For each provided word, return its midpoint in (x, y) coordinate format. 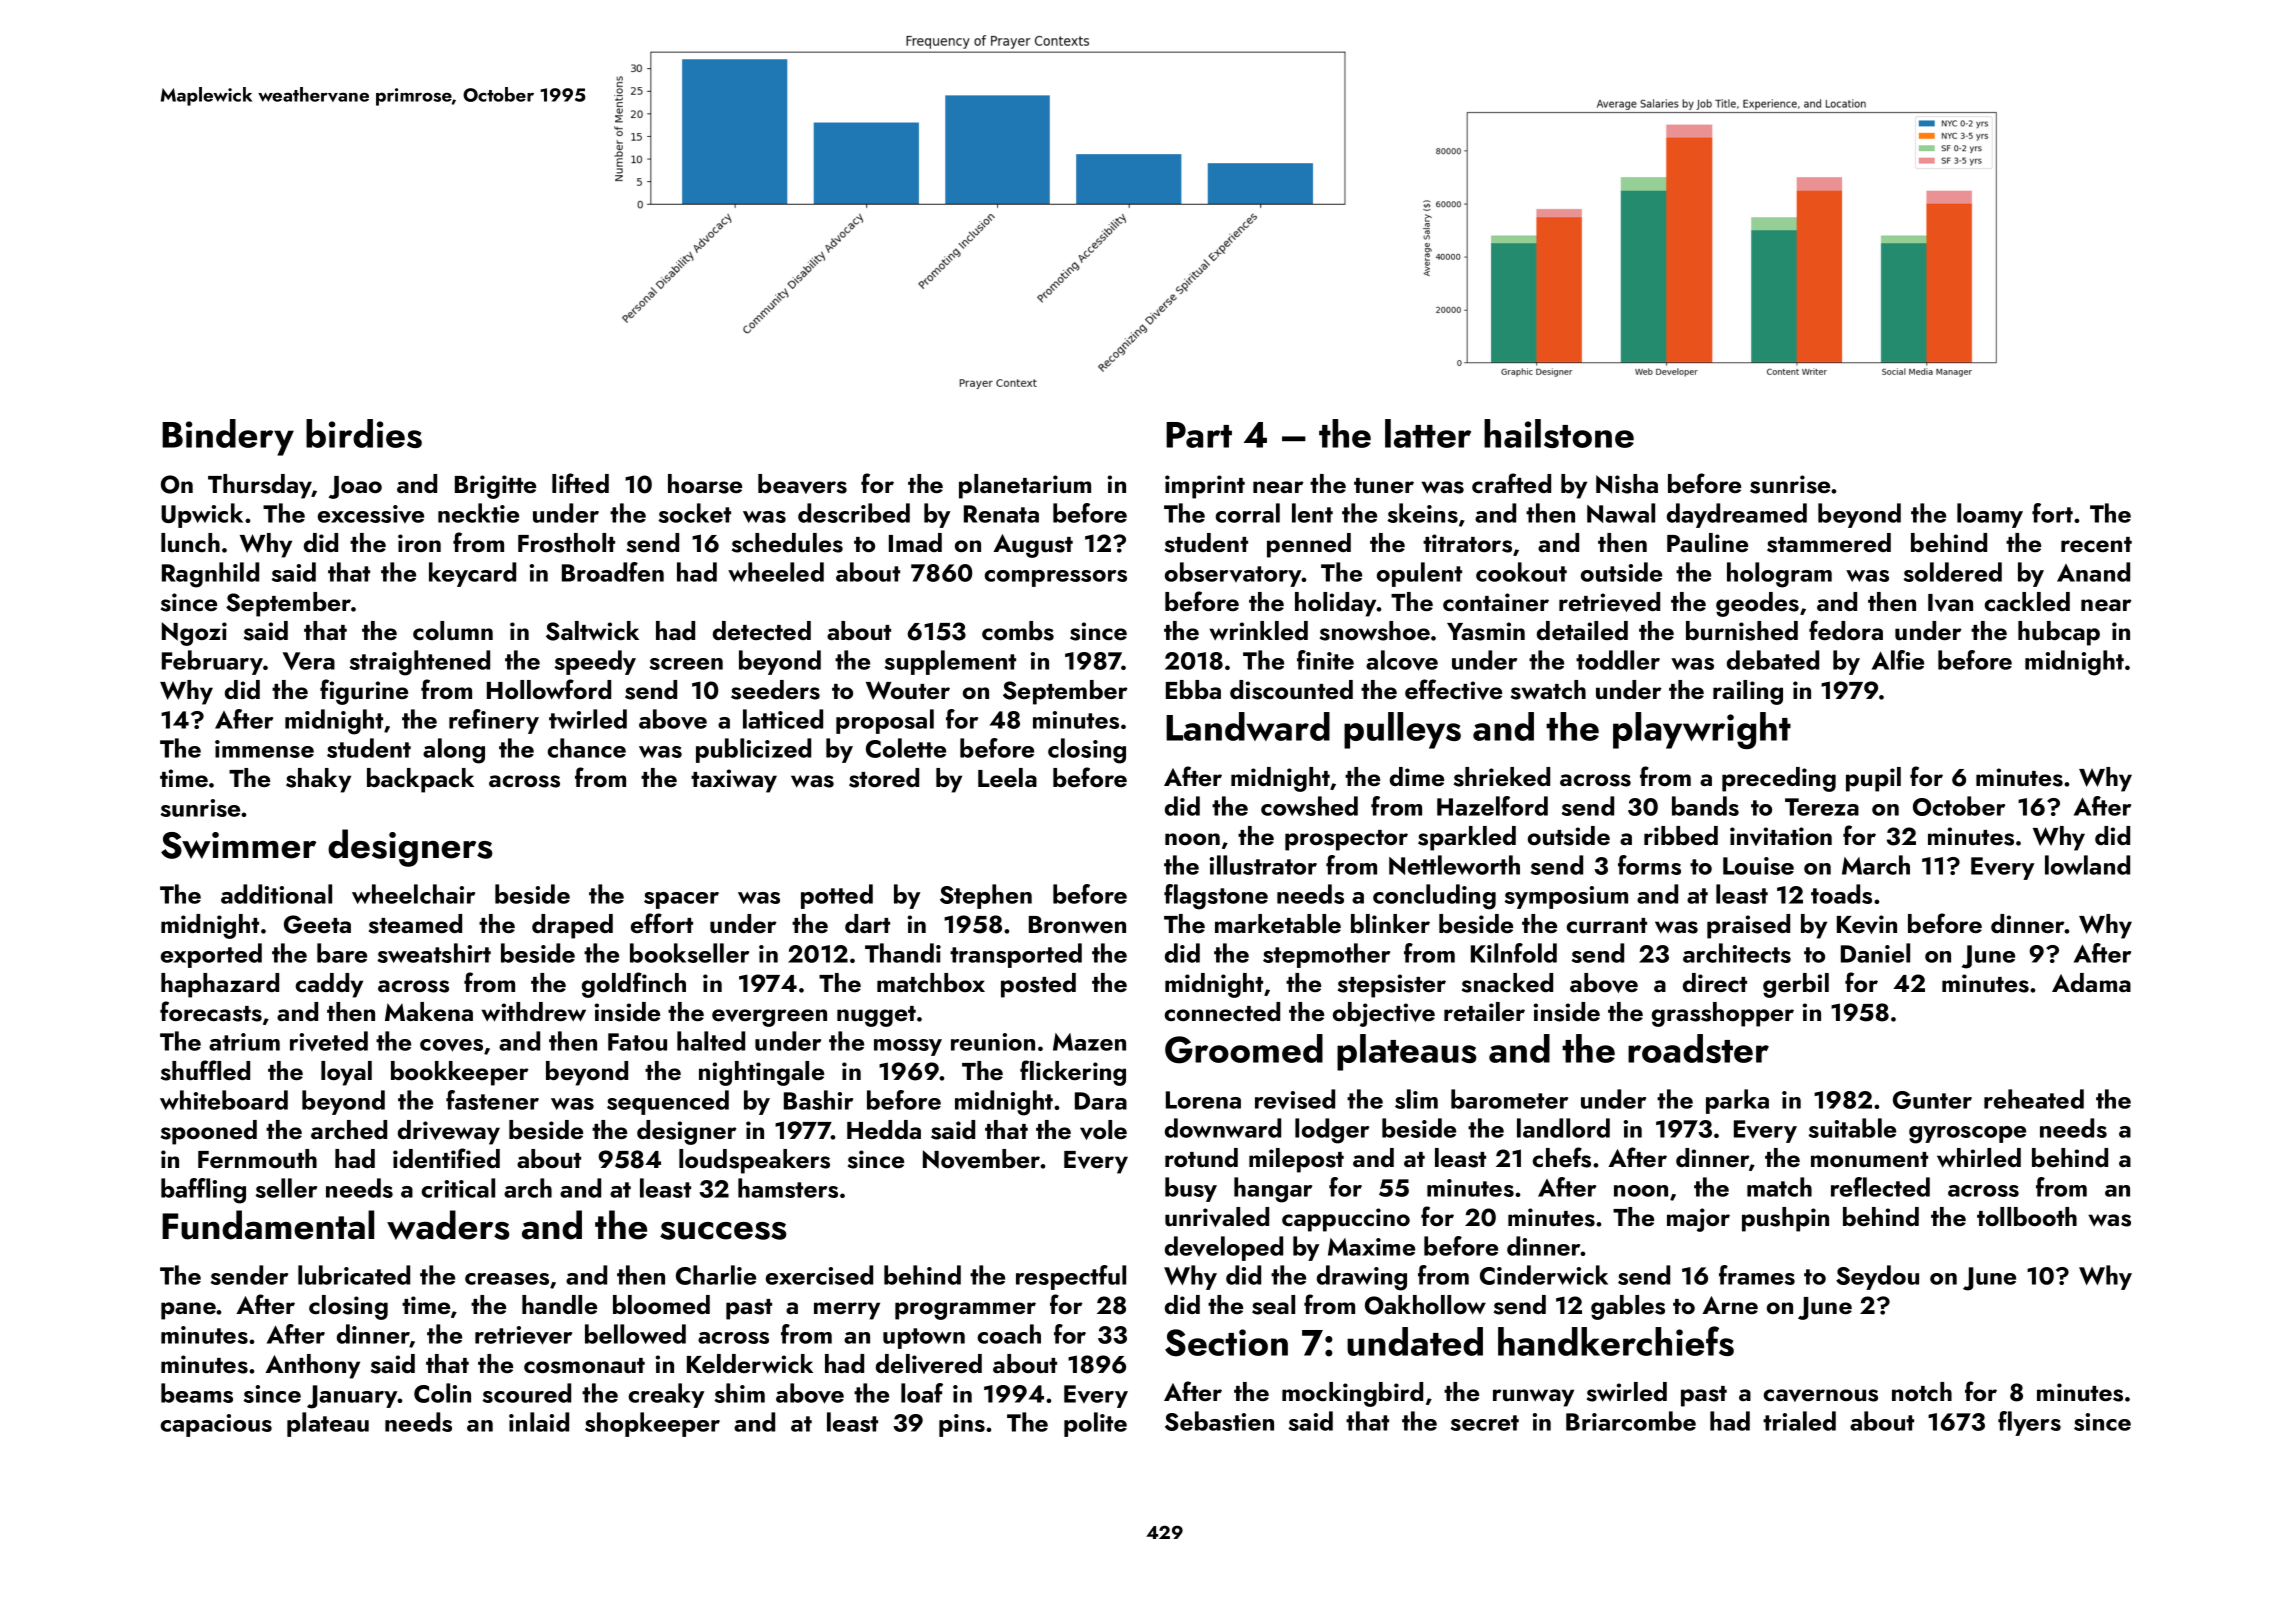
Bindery (228, 437)
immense (264, 749)
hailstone (1559, 433)
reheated (2034, 1099)
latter (1428, 433)
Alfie (1898, 660)
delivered (929, 1364)
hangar (1273, 1190)
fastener (492, 1100)
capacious (216, 1425)
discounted (1291, 690)
